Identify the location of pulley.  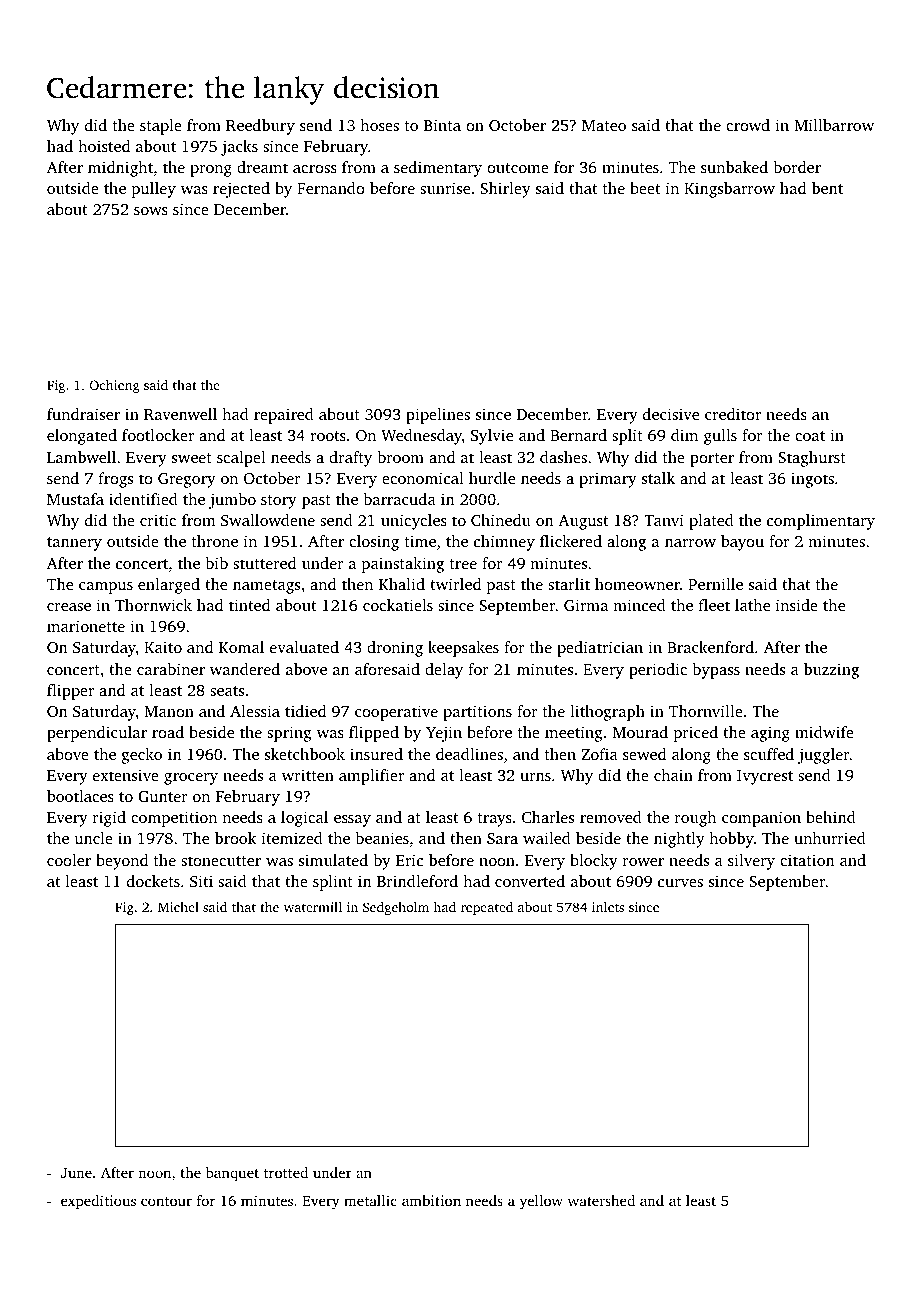
(154, 190).
